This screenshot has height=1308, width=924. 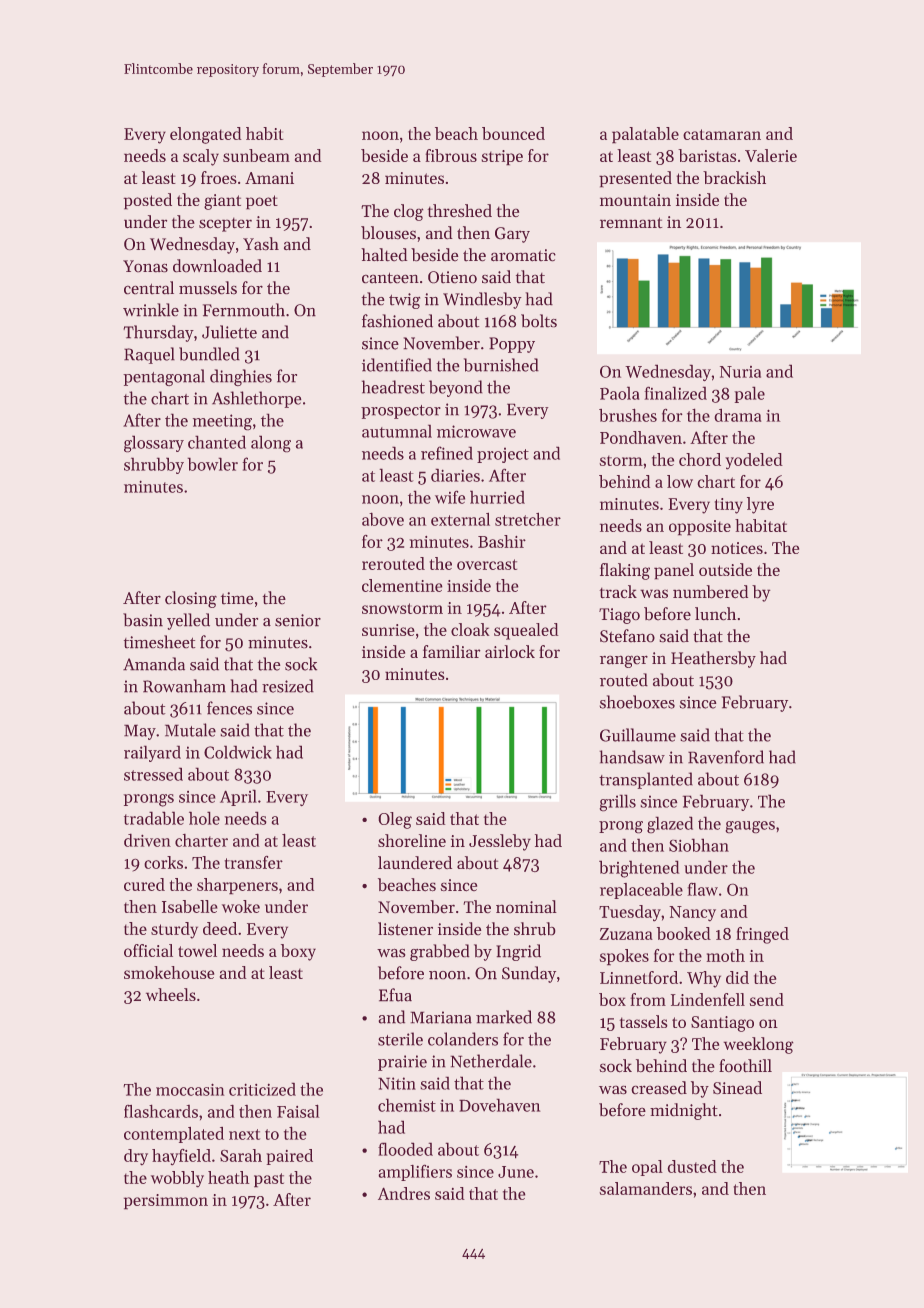 I want to click on flashcards, so click(x=161, y=1111).
